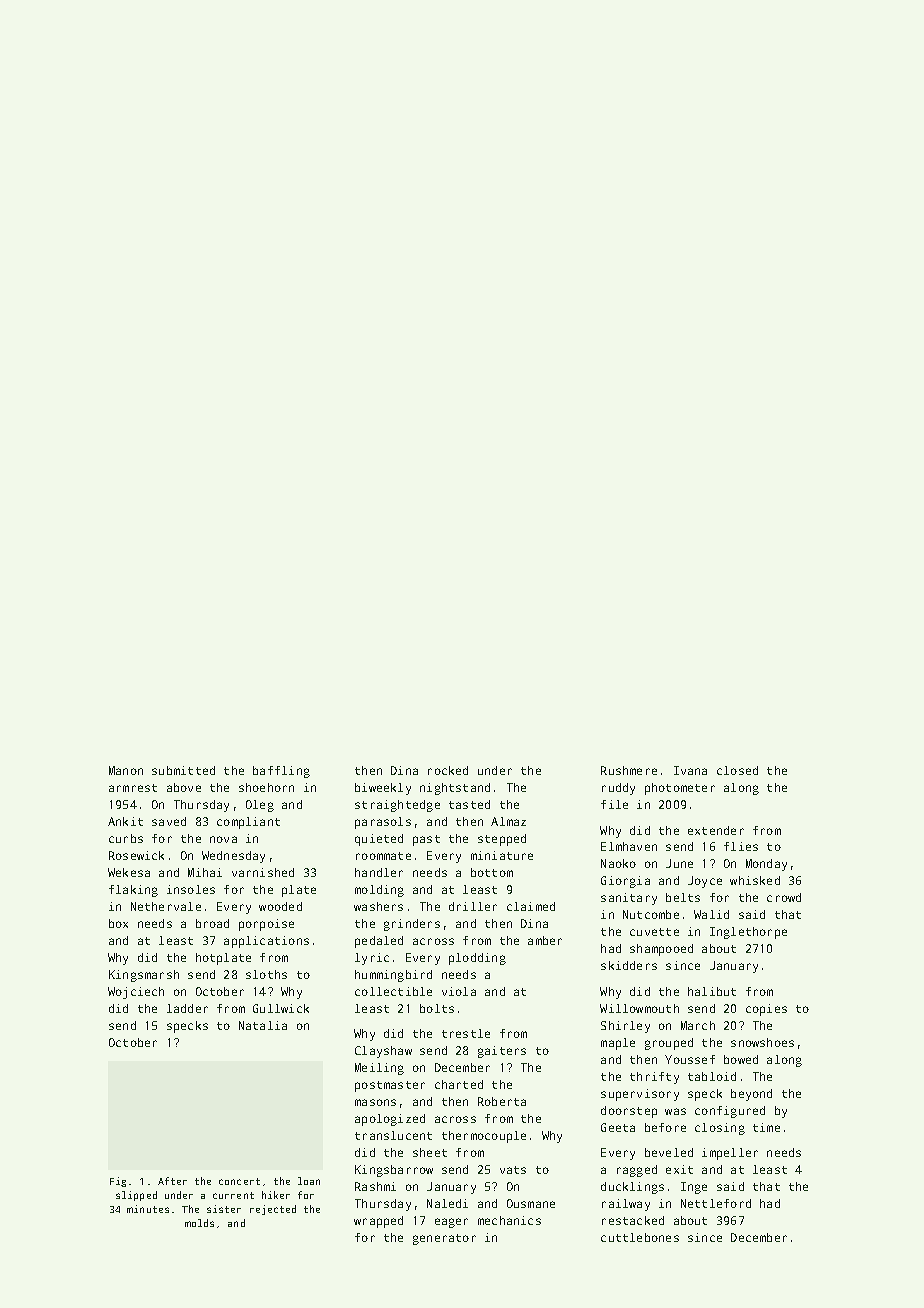 This image has width=924, height=1308. What do you see at coordinates (437, 1008) in the image?
I see `bolts` at bounding box center [437, 1008].
